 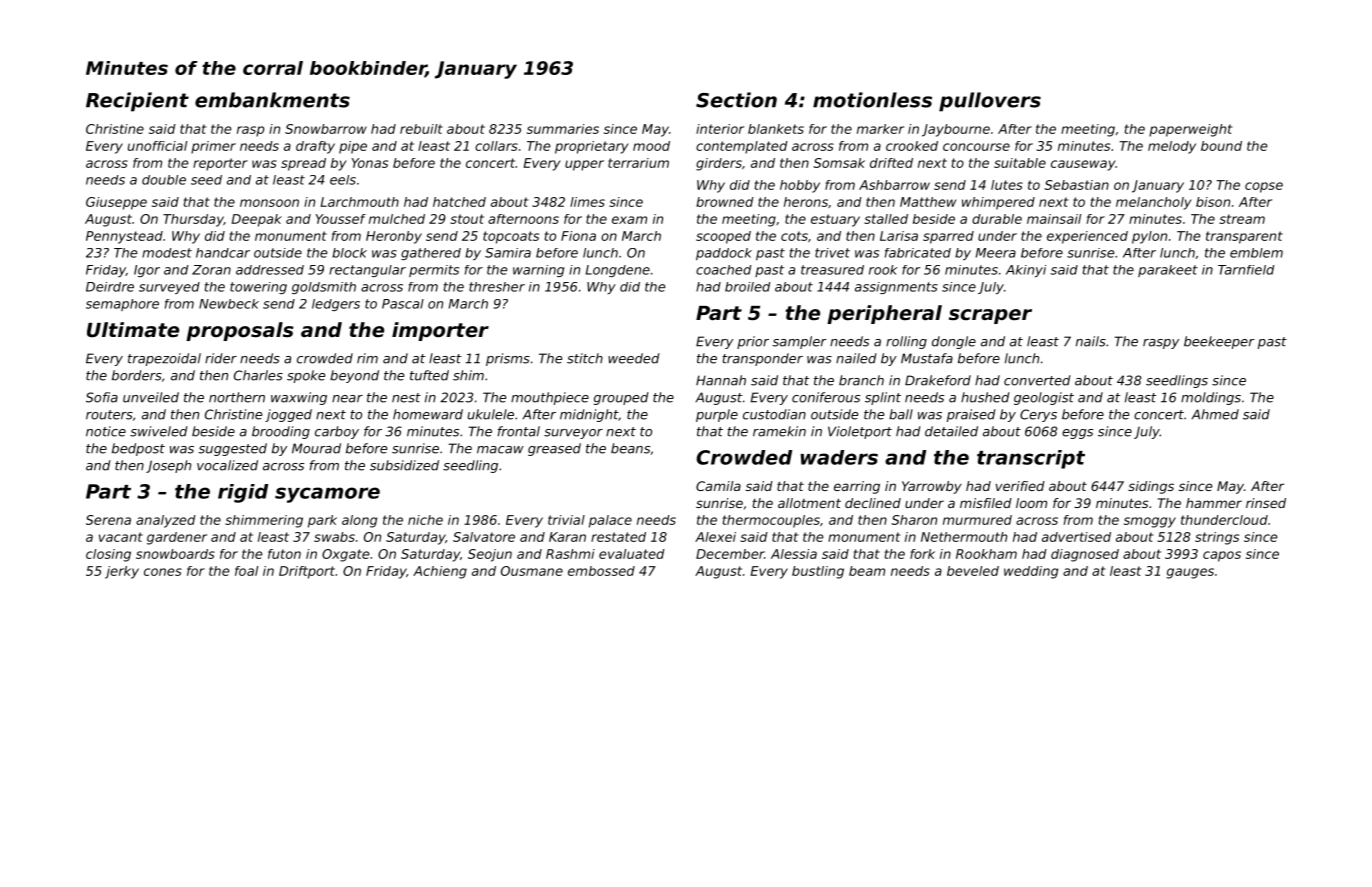 I want to click on Section, so click(x=736, y=100).
